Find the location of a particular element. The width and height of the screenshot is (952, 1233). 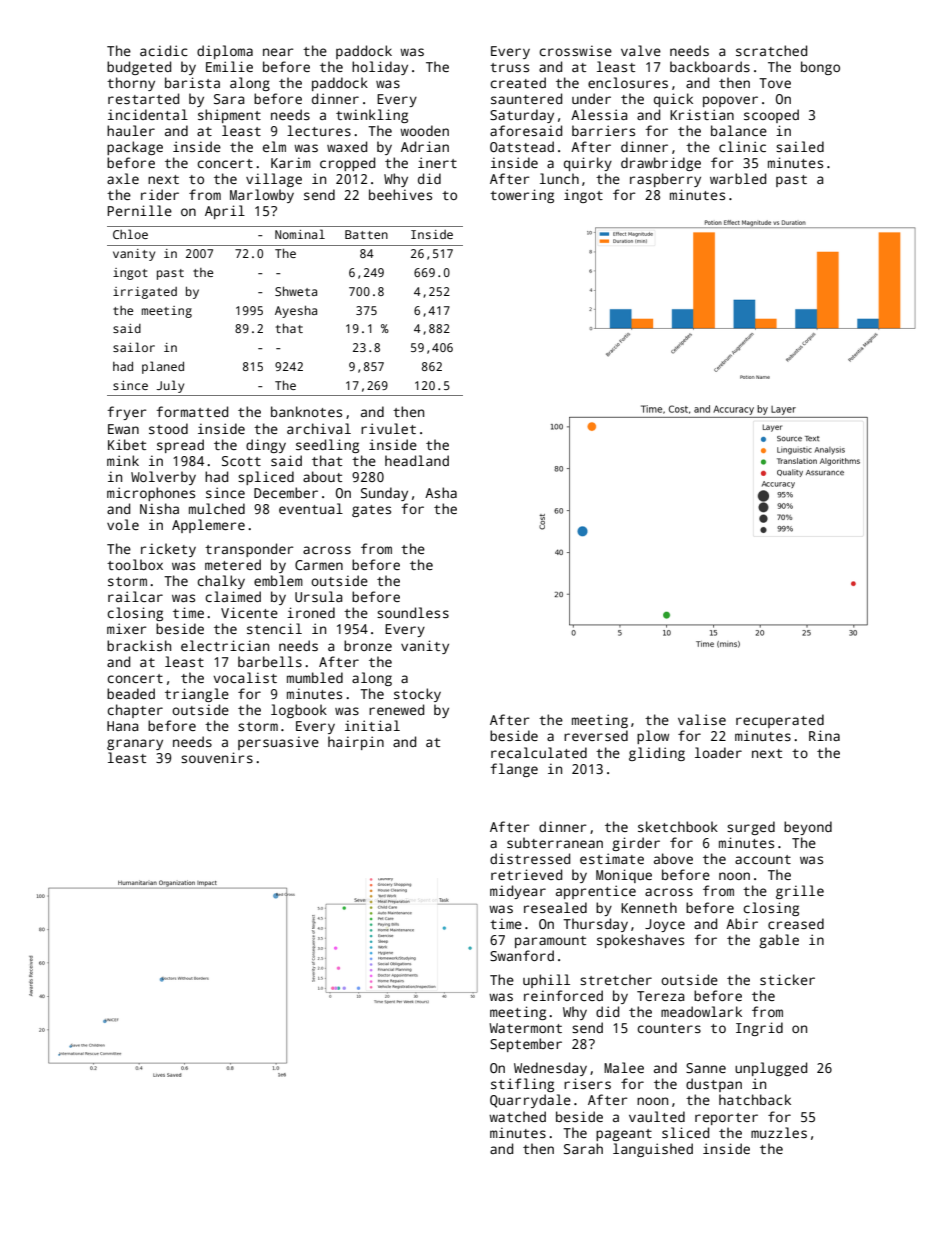

holiday is located at coordinates (380, 68).
